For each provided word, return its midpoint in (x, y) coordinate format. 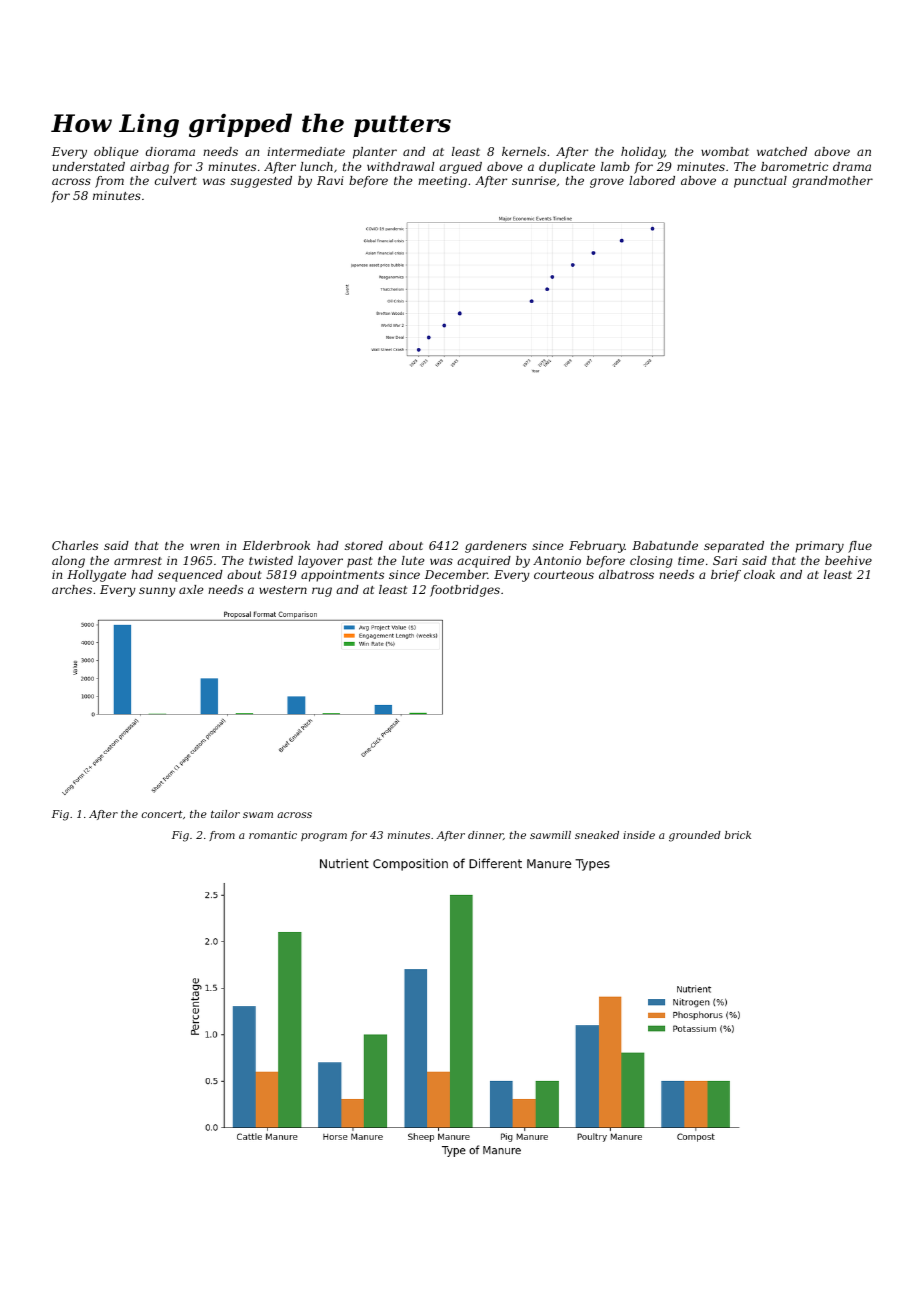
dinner (485, 835)
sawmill (550, 835)
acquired (484, 562)
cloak (759, 574)
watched (782, 151)
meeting (442, 182)
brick (738, 835)
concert (162, 814)
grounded (695, 836)
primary (819, 547)
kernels (524, 151)
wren (204, 546)
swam (258, 815)
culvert (176, 180)
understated (89, 166)
